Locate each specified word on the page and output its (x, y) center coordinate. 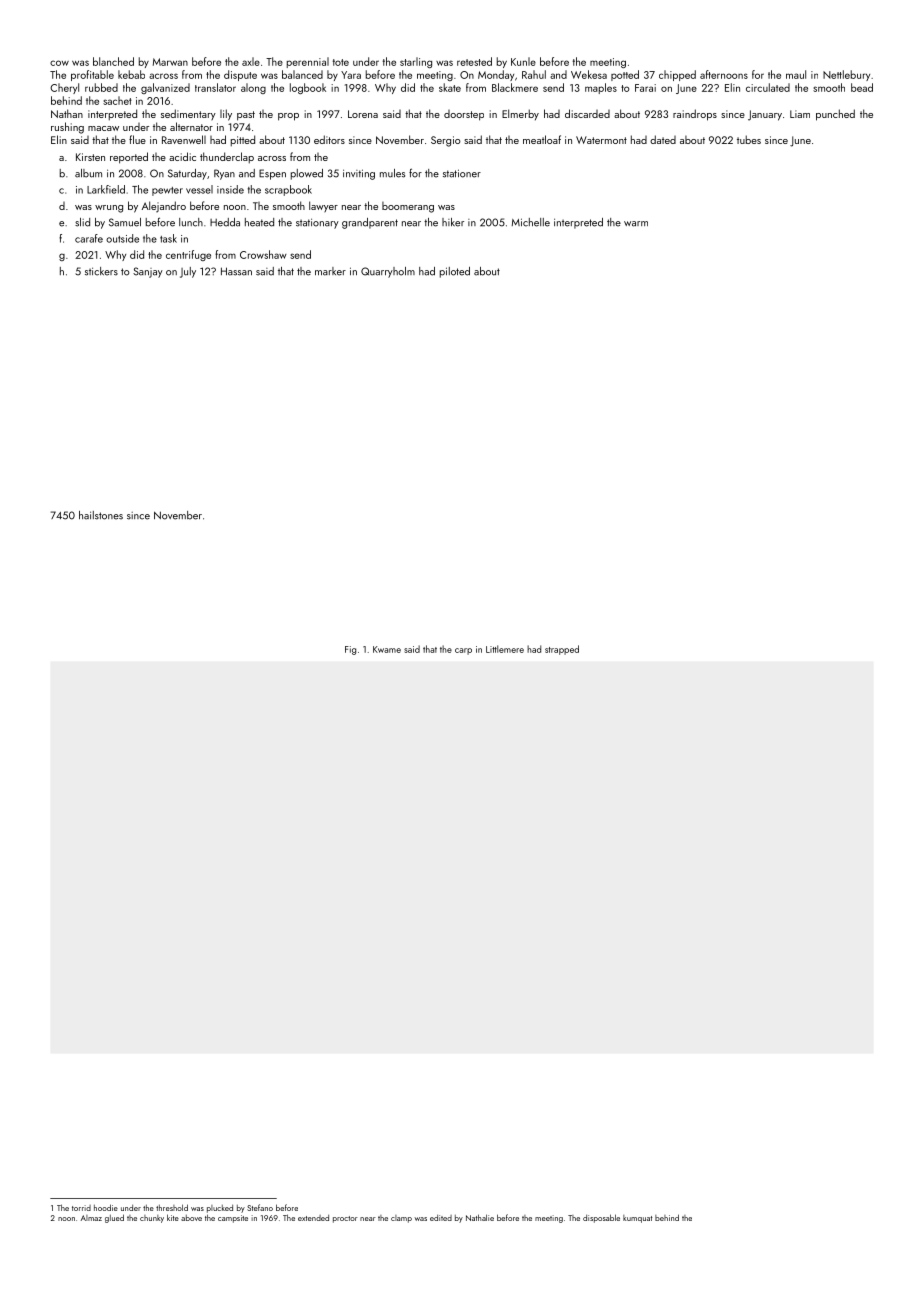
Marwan (170, 62)
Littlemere (505, 649)
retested (474, 61)
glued (114, 1218)
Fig (350, 650)
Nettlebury (846, 75)
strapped (562, 650)
